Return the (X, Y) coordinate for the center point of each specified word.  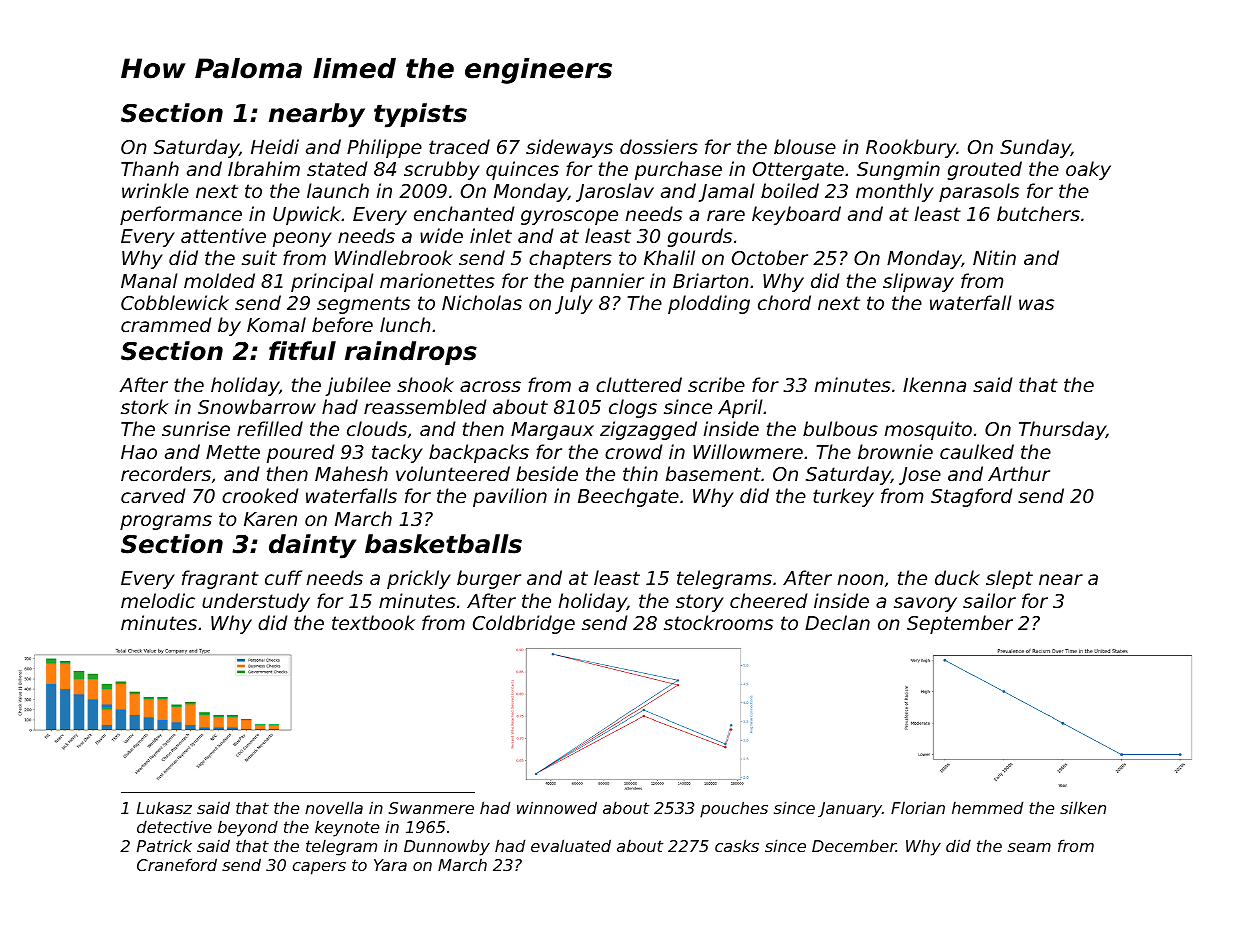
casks (737, 845)
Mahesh (351, 473)
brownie (895, 451)
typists (420, 115)
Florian (918, 807)
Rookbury (911, 148)
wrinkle (155, 190)
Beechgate (628, 497)
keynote (347, 828)
